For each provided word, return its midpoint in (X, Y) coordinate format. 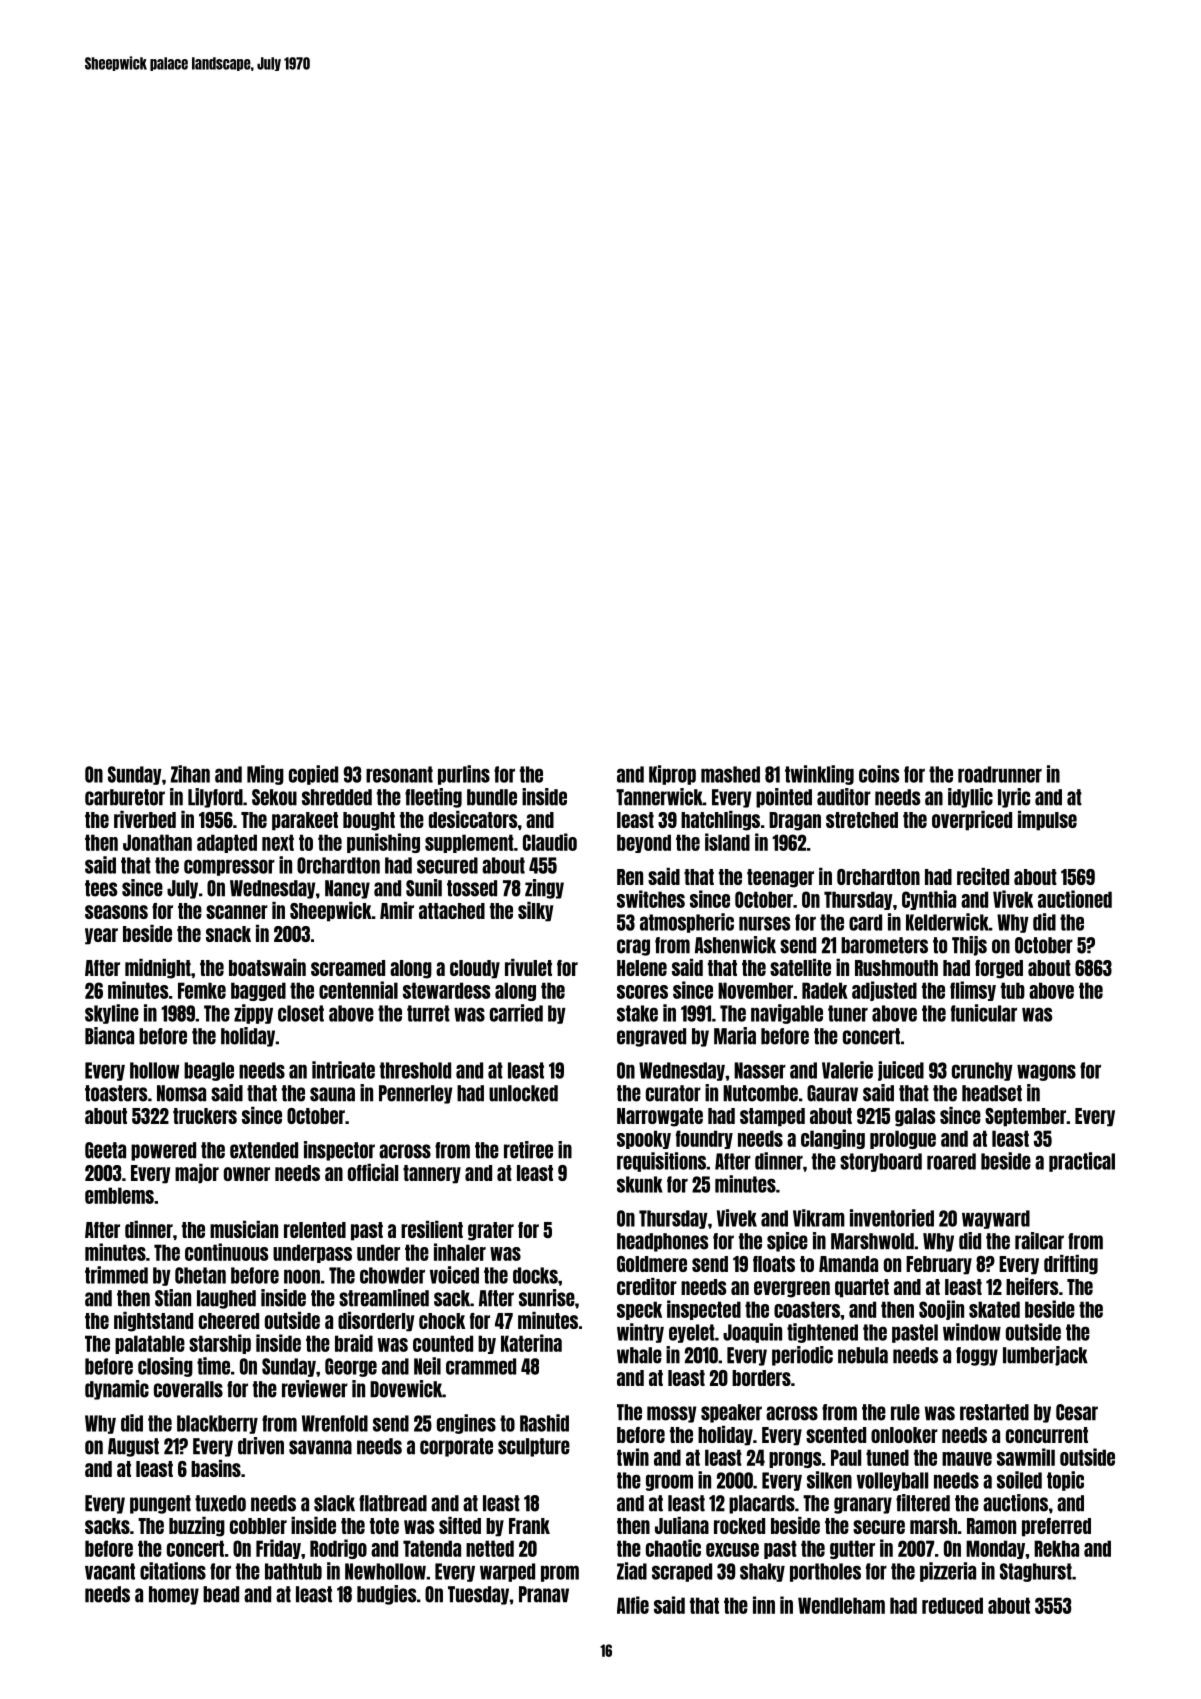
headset (992, 1093)
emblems (119, 1195)
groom (669, 1482)
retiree (528, 1150)
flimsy (973, 991)
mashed (730, 774)
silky (535, 912)
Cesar (1077, 1412)
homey (174, 1595)
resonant (399, 774)
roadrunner (1000, 774)
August (133, 1447)
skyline (112, 1014)
